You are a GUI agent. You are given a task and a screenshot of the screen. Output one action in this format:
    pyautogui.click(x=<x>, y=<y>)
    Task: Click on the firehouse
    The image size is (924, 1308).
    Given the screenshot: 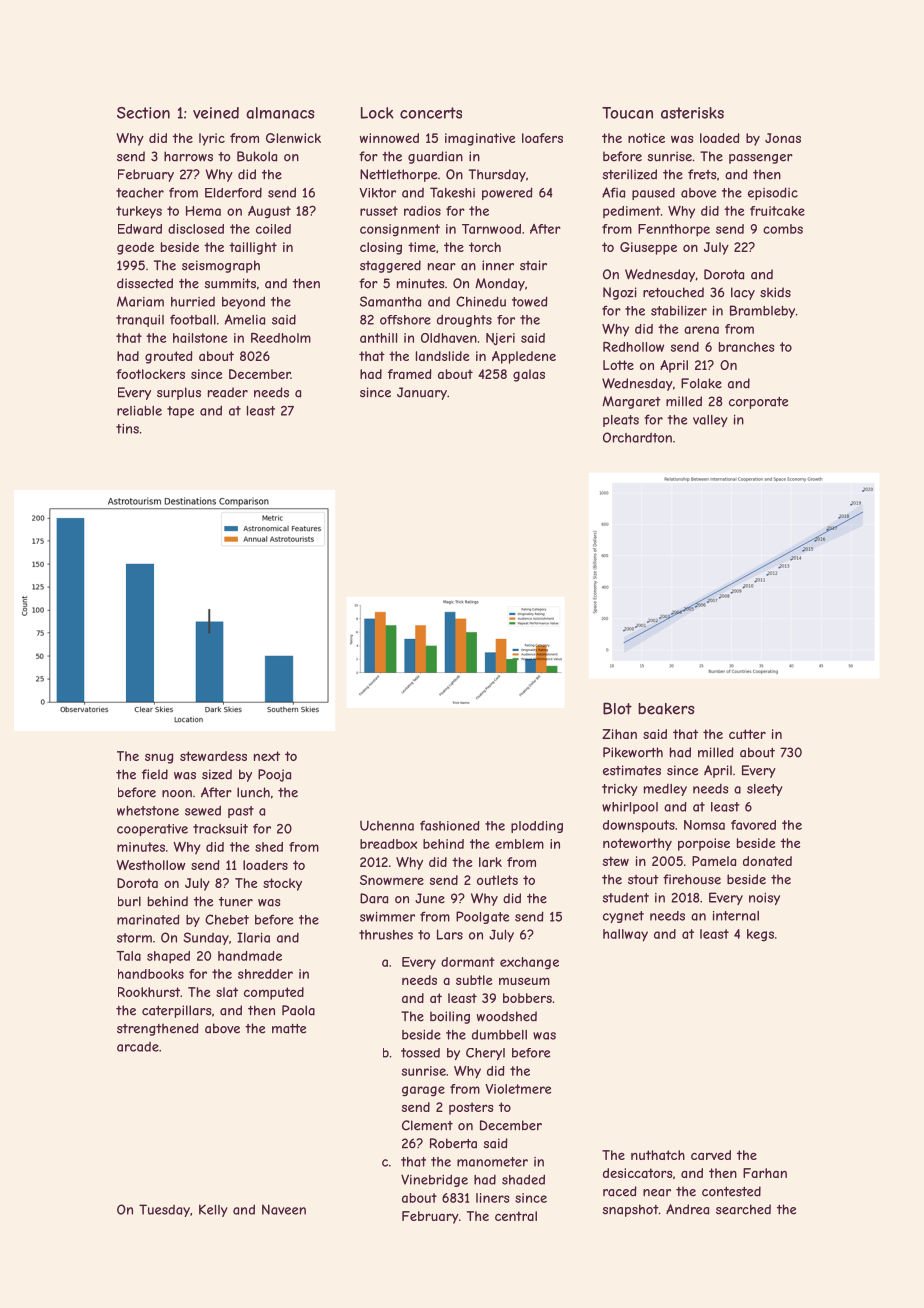 What is the action you would take?
    pyautogui.click(x=692, y=879)
